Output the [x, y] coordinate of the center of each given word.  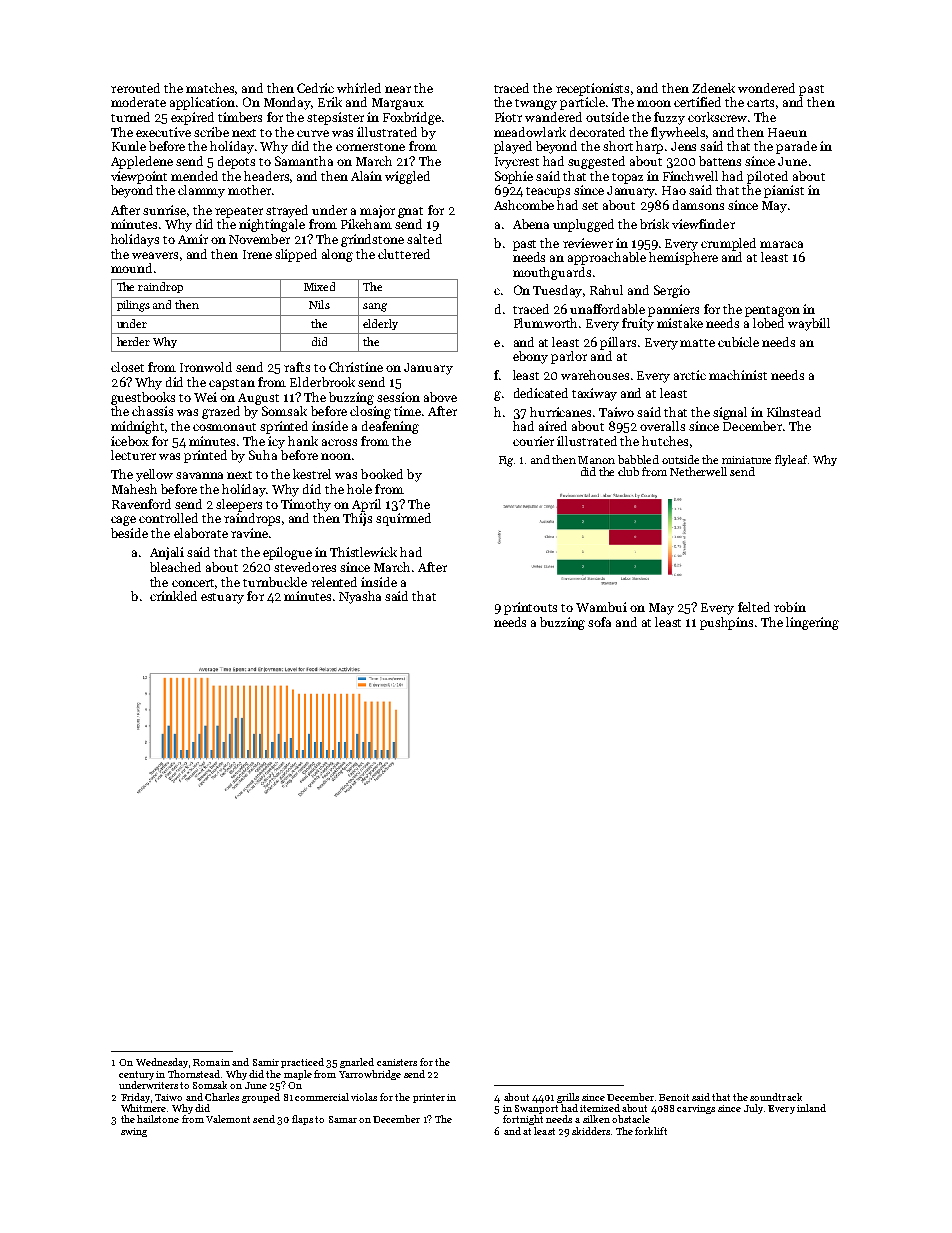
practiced [302, 1063]
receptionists [592, 89]
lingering [812, 623]
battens [720, 161]
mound [131, 268]
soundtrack [776, 1097]
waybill [809, 324]
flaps [302, 1120]
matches [211, 89]
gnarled [357, 1063]
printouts [530, 608]
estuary [222, 598]
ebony [530, 357]
